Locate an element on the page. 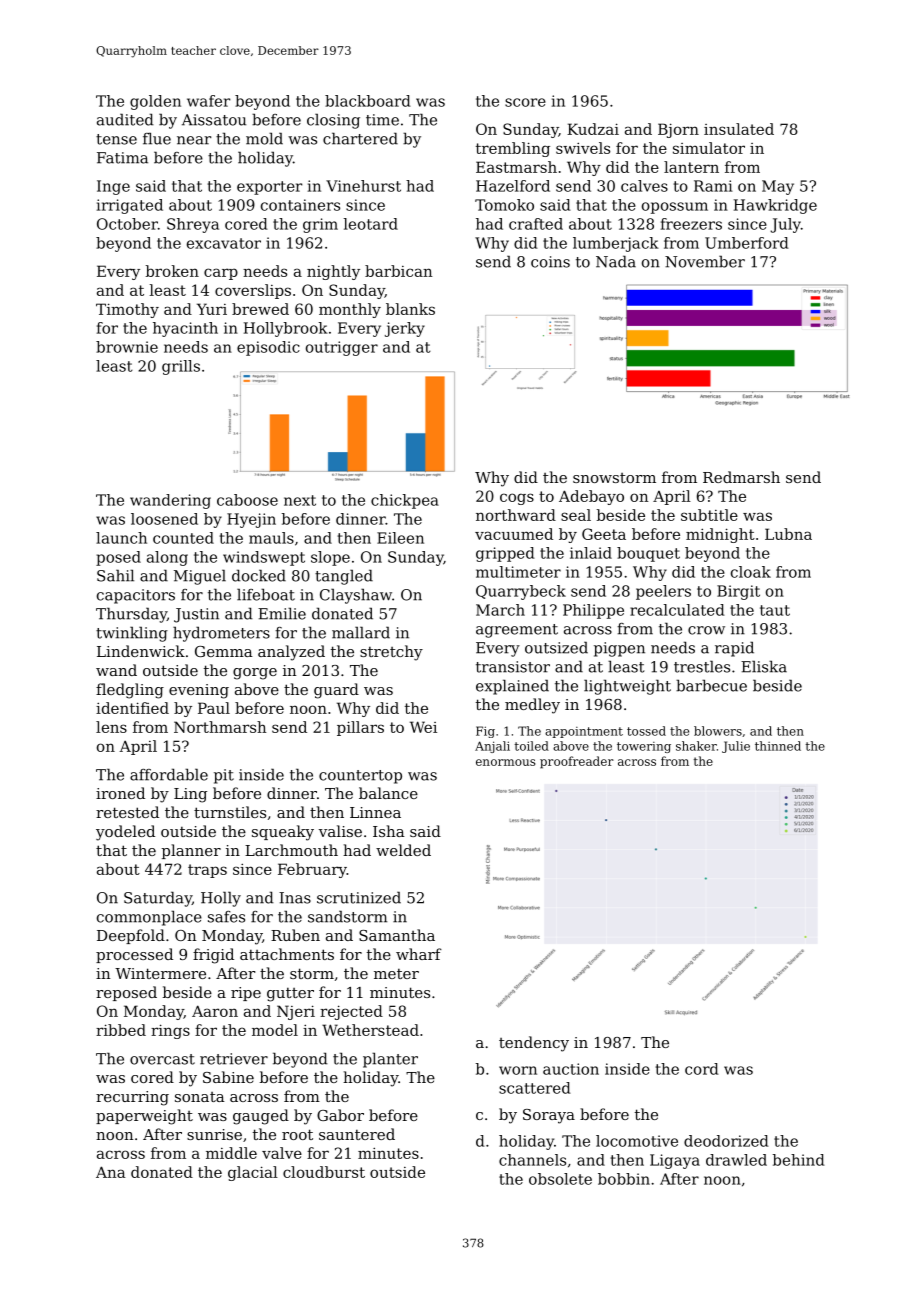 The height and width of the document is (1308, 924). obsolete is located at coordinates (560, 1179).
